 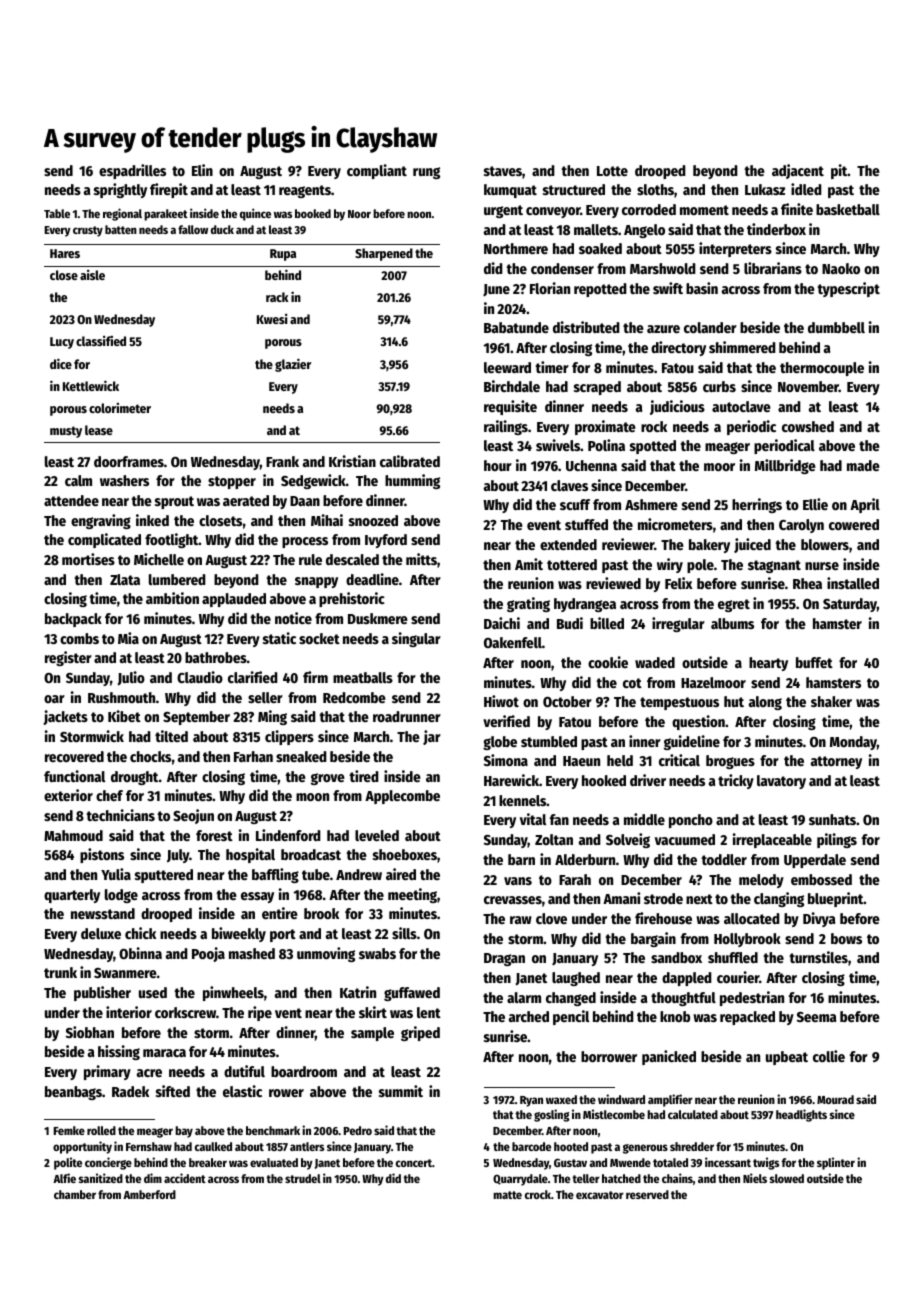 What do you see at coordinates (130, 1091) in the page?
I see `Radek` at bounding box center [130, 1091].
